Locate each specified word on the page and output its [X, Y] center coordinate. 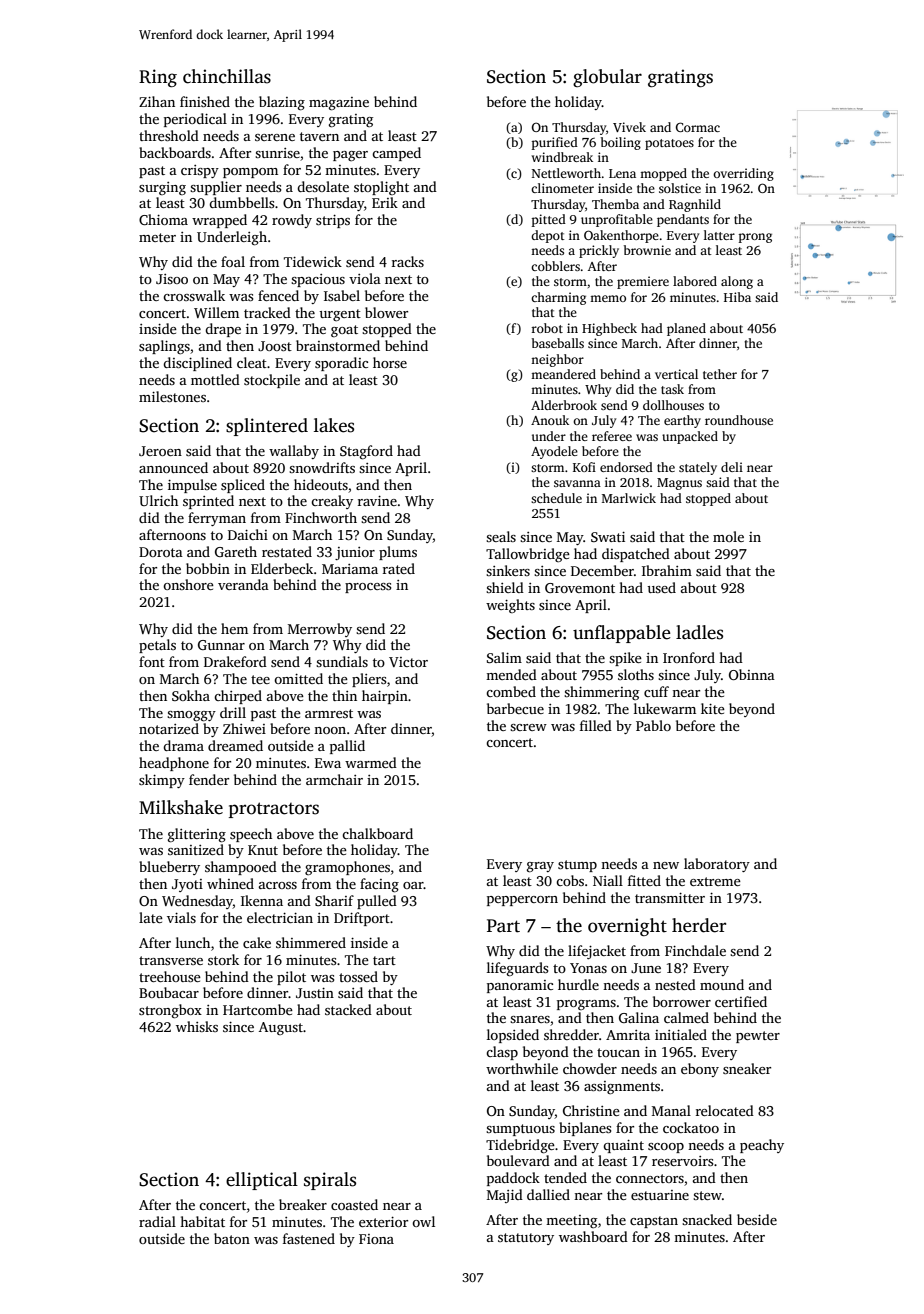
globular [607, 78]
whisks [197, 1026]
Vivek [629, 127]
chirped [238, 697]
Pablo [653, 725]
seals [501, 536]
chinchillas [227, 76]
